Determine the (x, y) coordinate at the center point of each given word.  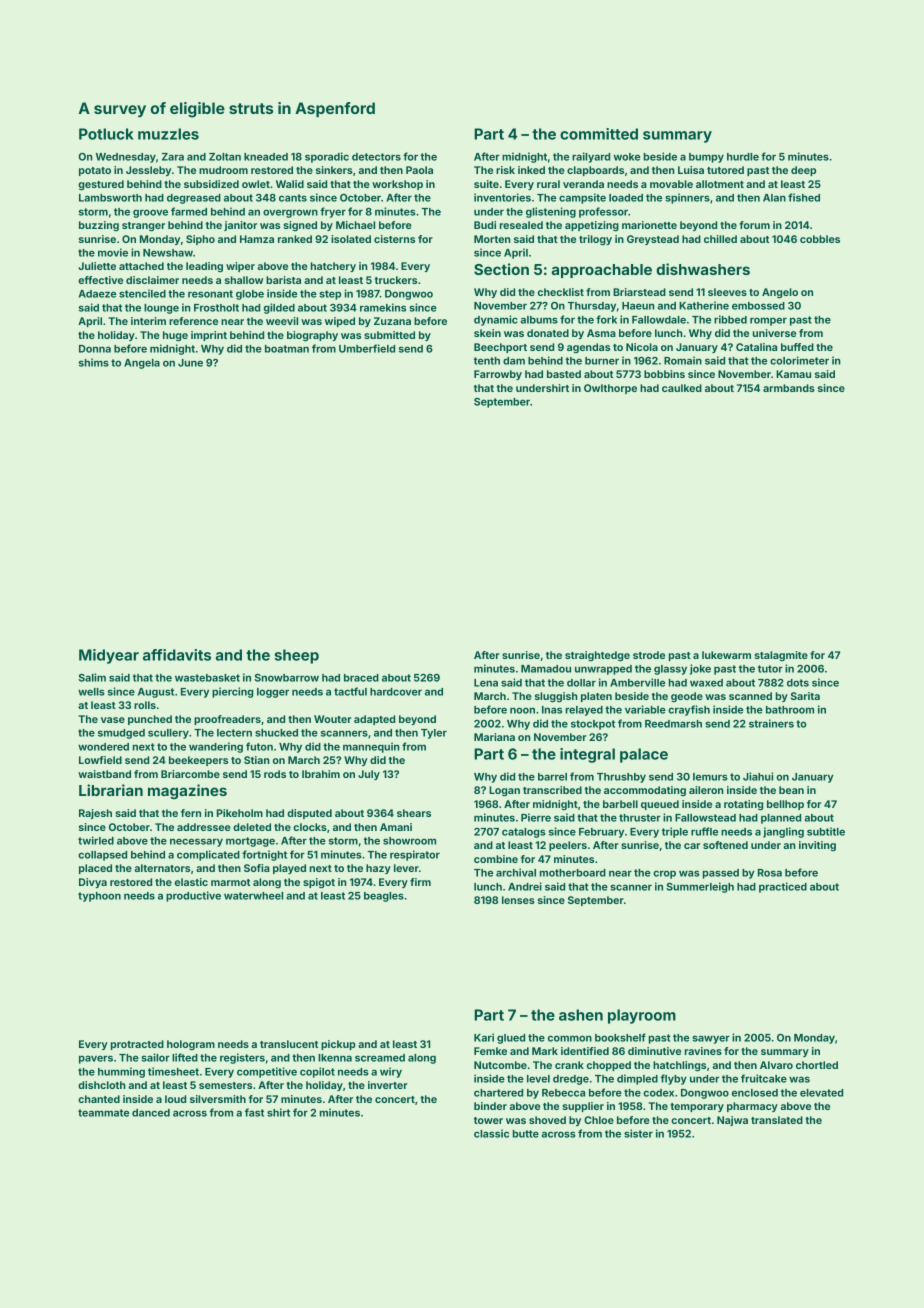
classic (491, 1133)
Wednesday (126, 158)
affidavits (177, 655)
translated (777, 1120)
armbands (789, 388)
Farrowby (498, 375)
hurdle (743, 157)
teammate (103, 1113)
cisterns (394, 239)
